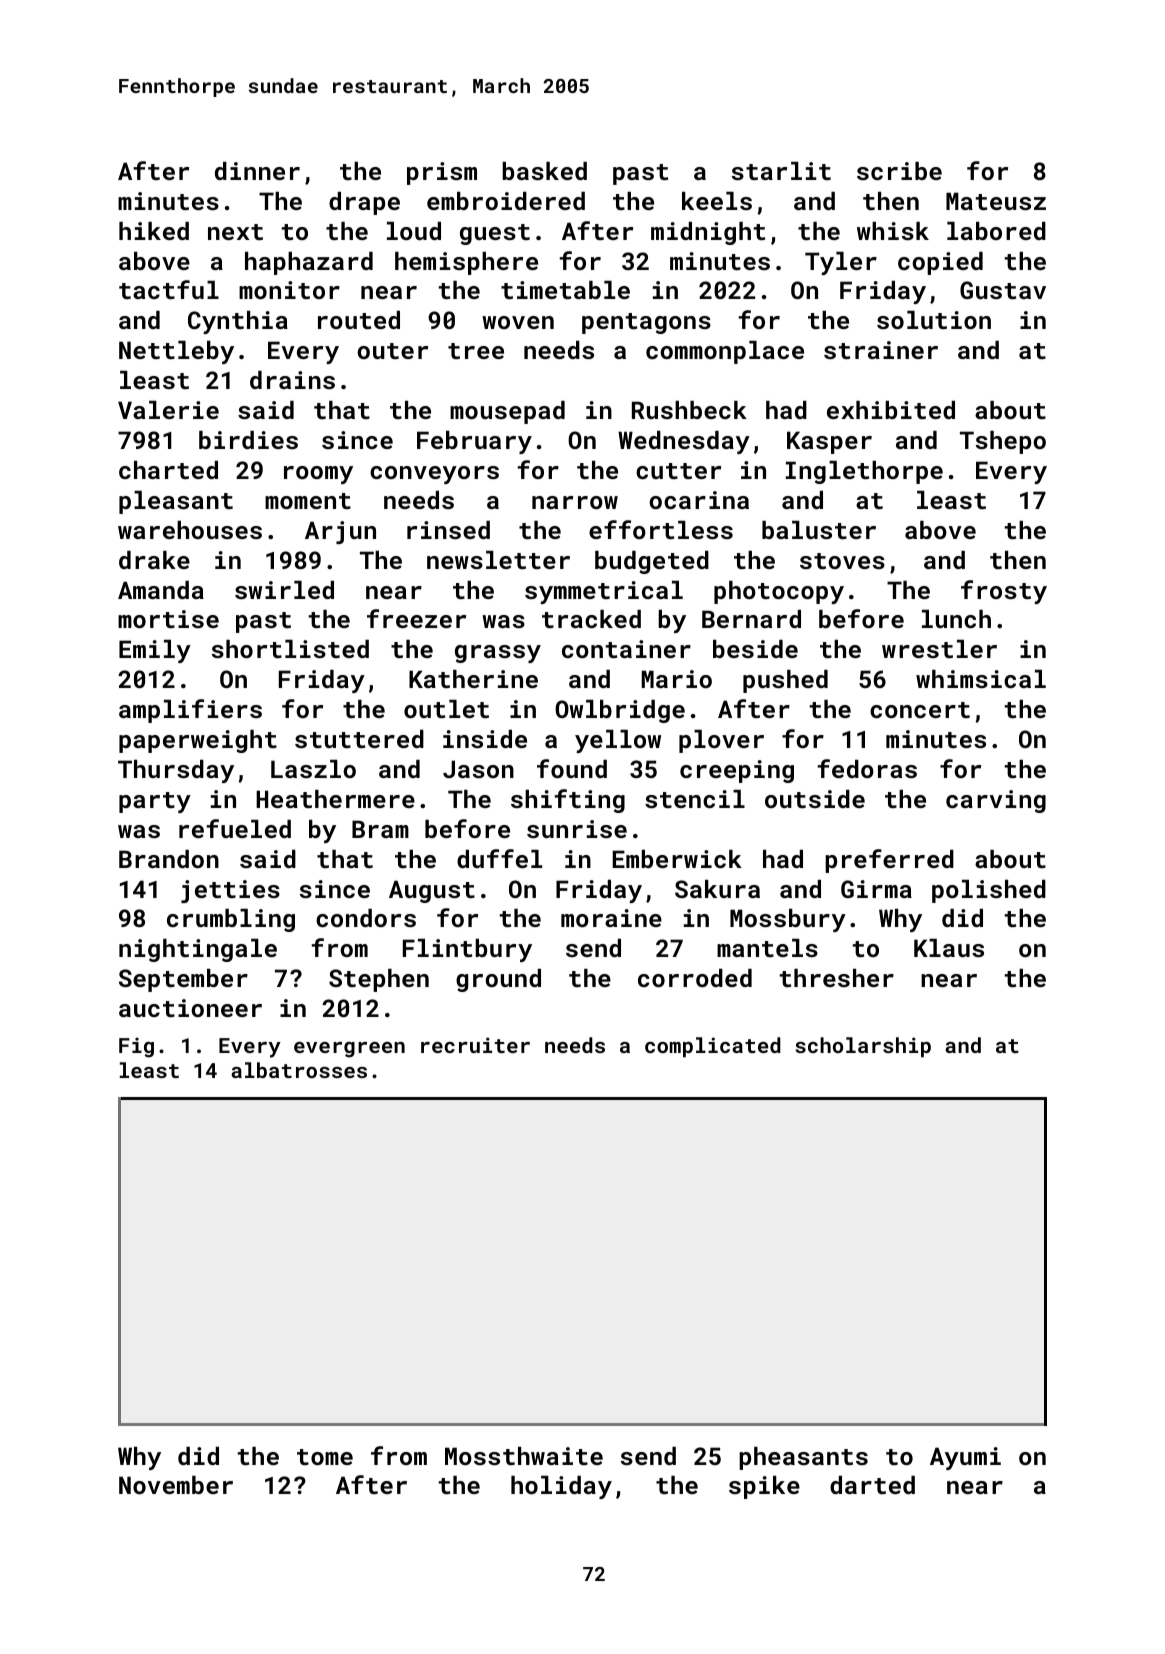 The width and height of the screenshot is (1165, 1654). I want to click on basked, so click(544, 171).
